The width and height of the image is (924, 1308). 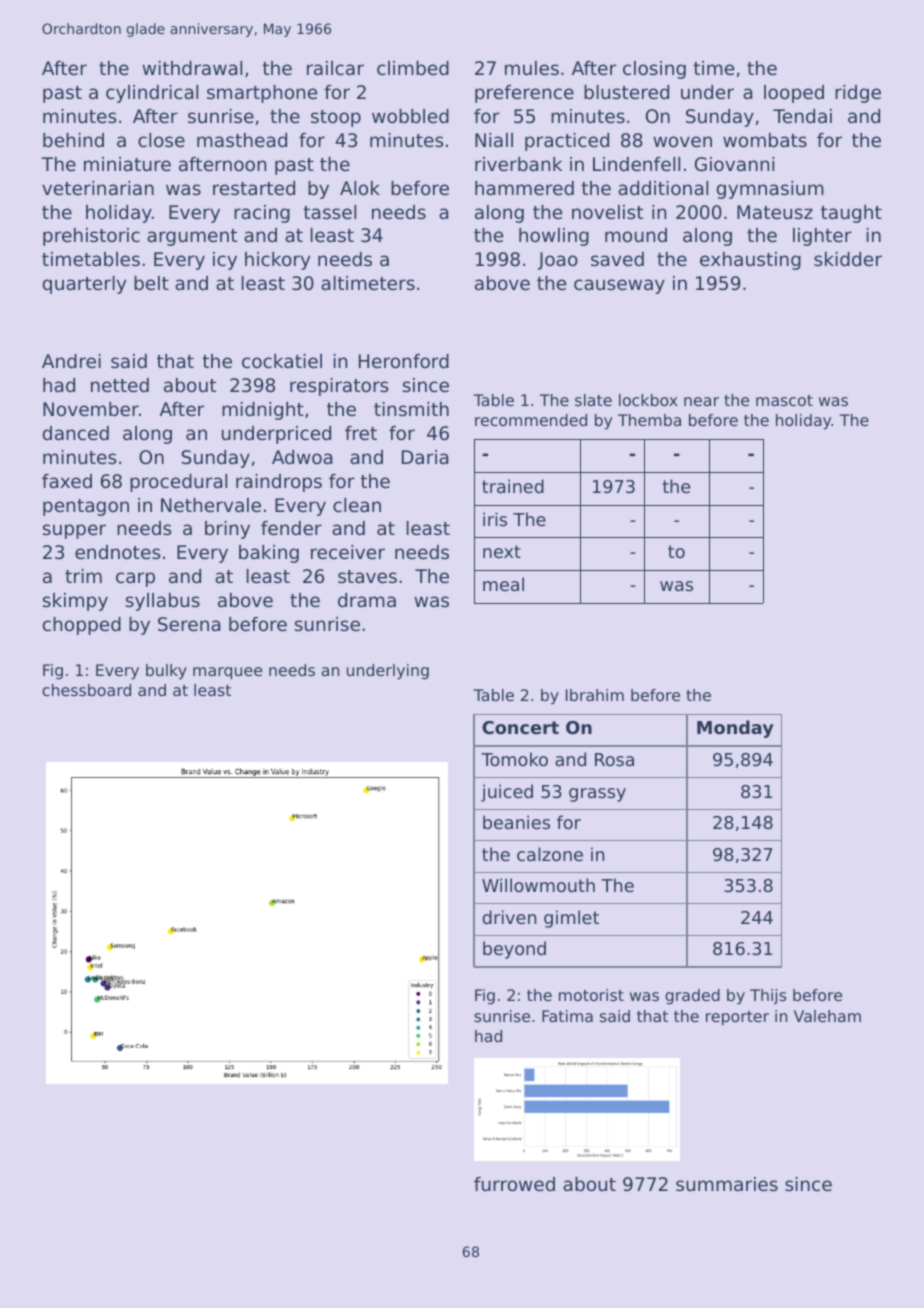 What do you see at coordinates (692, 997) in the image?
I see `graded` at bounding box center [692, 997].
